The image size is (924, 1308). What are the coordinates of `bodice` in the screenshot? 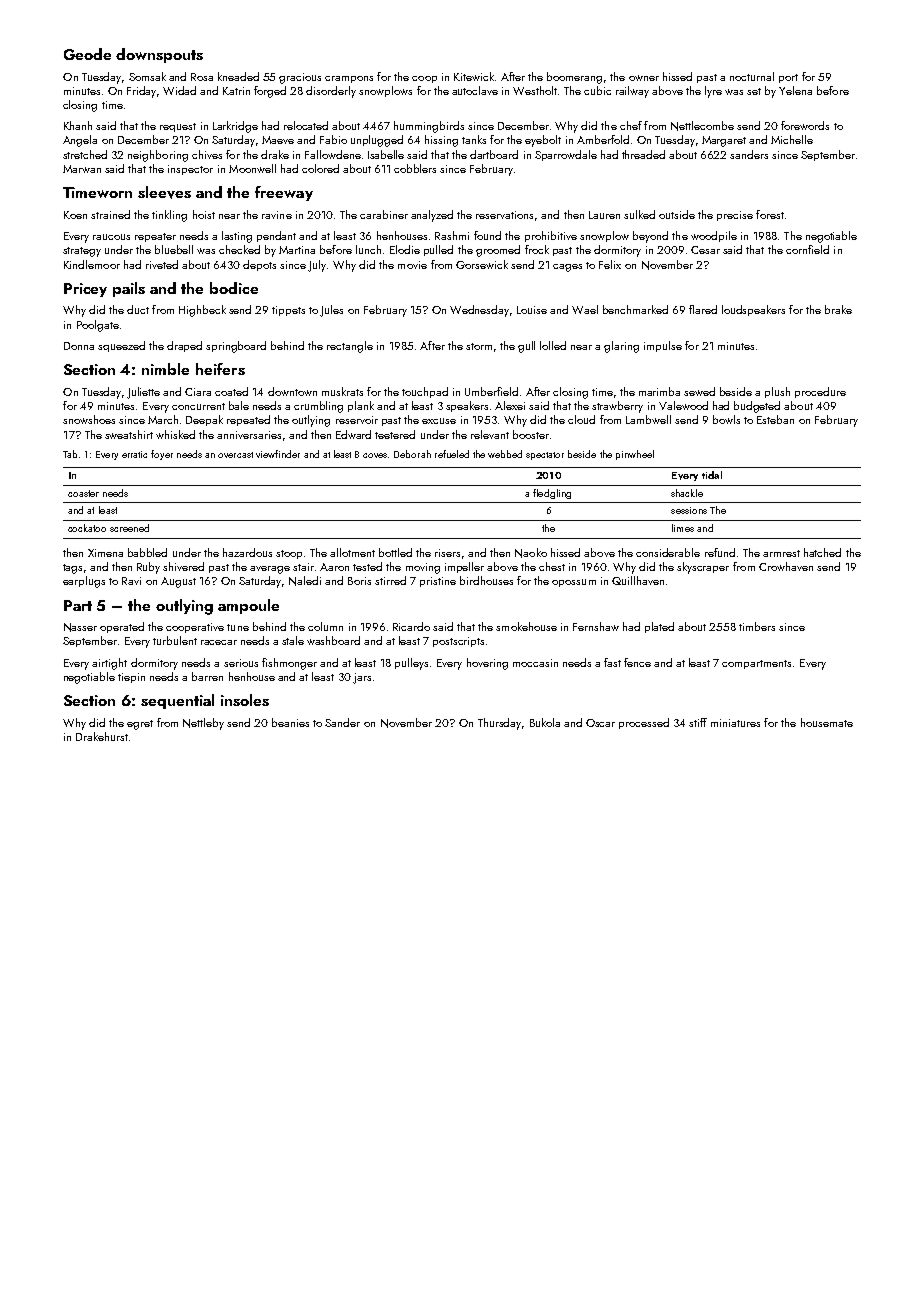 It's located at (234, 288).
